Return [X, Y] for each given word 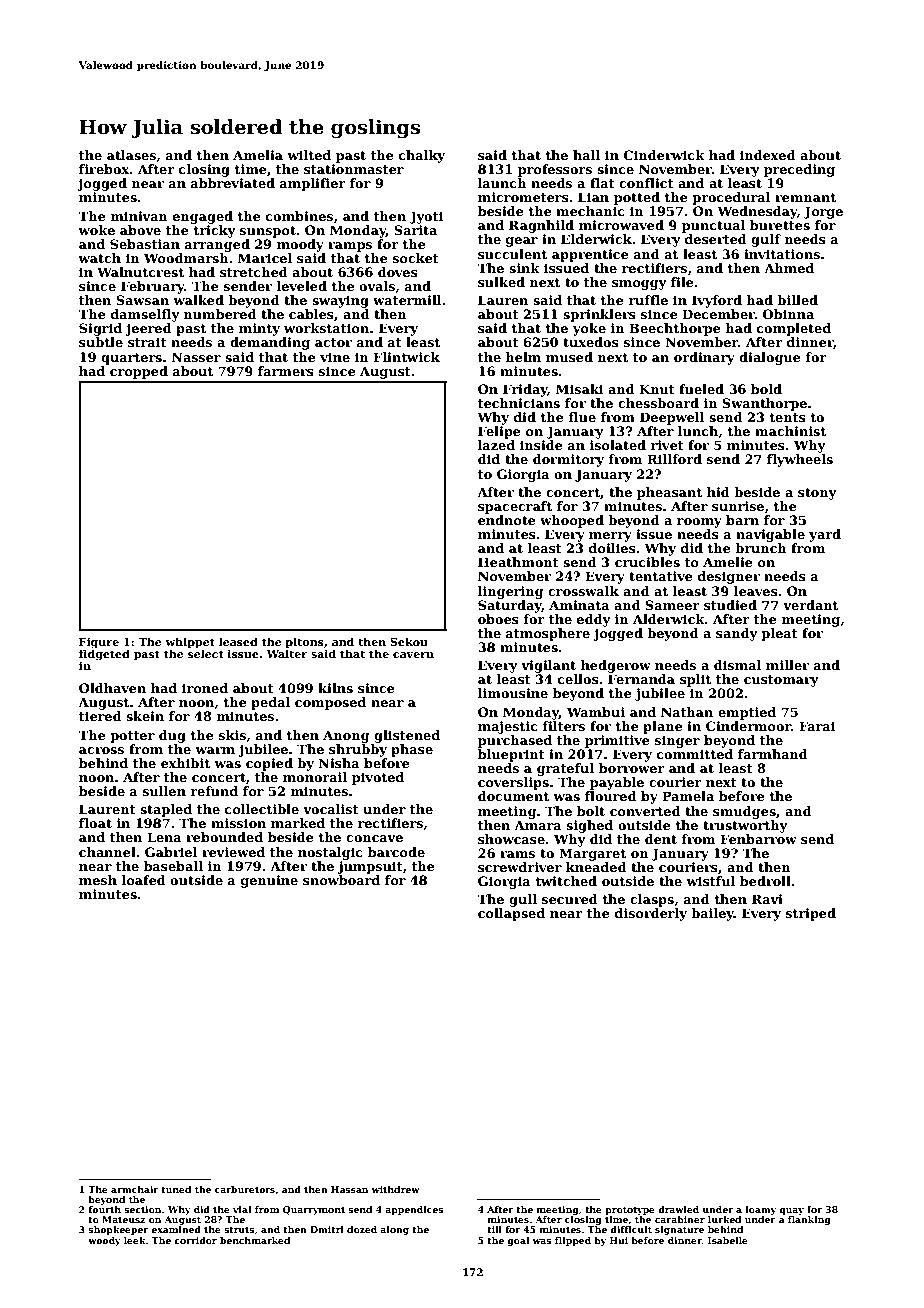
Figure [99, 643]
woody [104, 1241]
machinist [790, 431]
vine [335, 357]
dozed [362, 1229]
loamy [761, 1210]
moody [300, 245]
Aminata [579, 605]
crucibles [647, 562]
